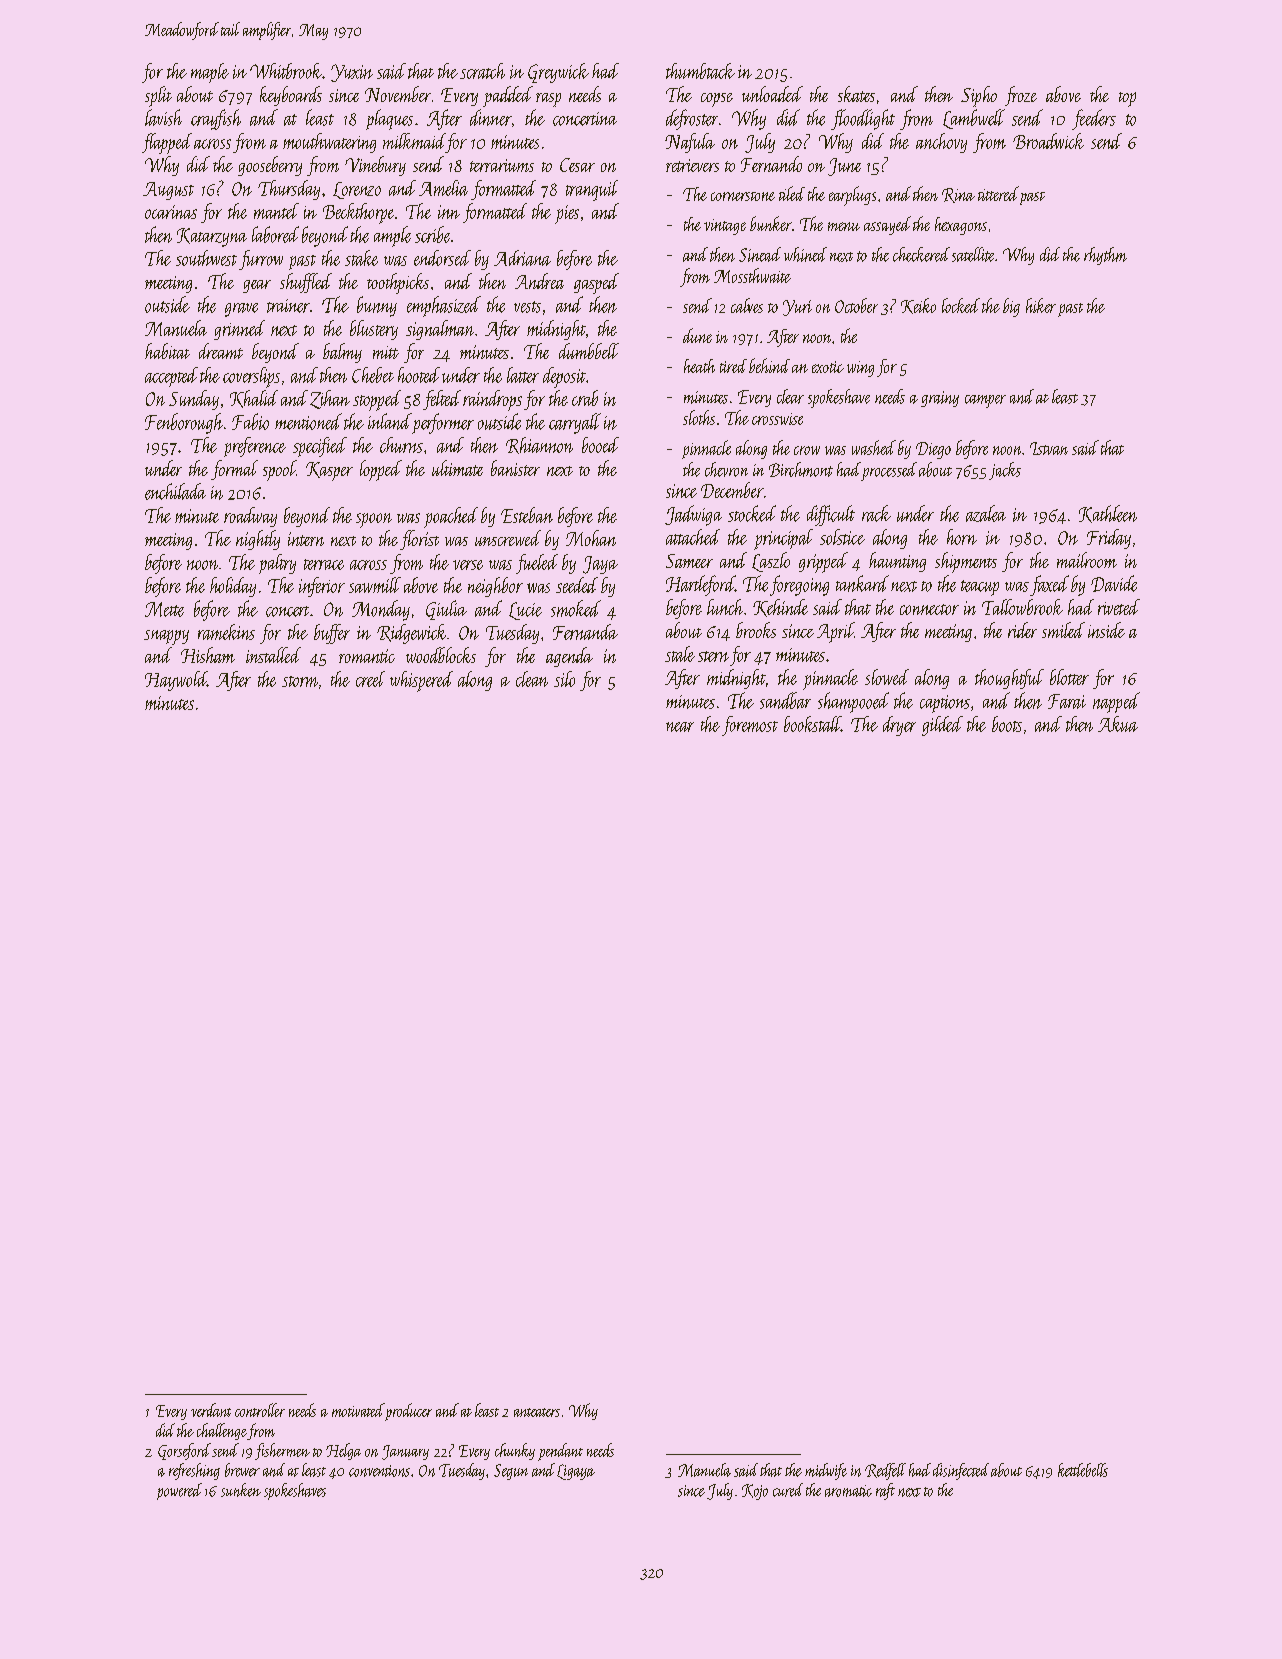 The image size is (1282, 1659). What do you see at coordinates (699, 417) in the screenshot?
I see `sloths` at bounding box center [699, 417].
